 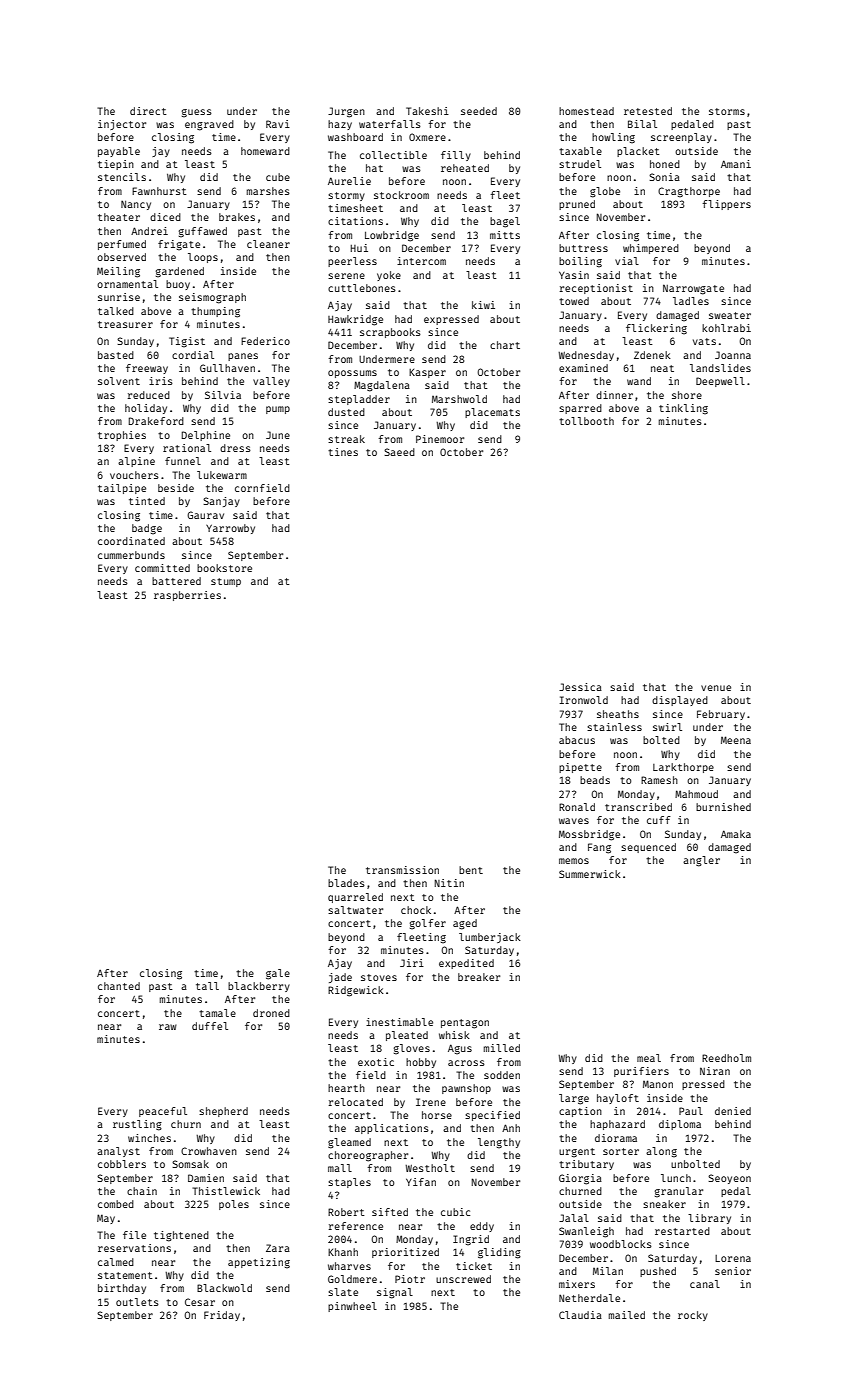 I want to click on chanted, so click(x=119, y=986).
